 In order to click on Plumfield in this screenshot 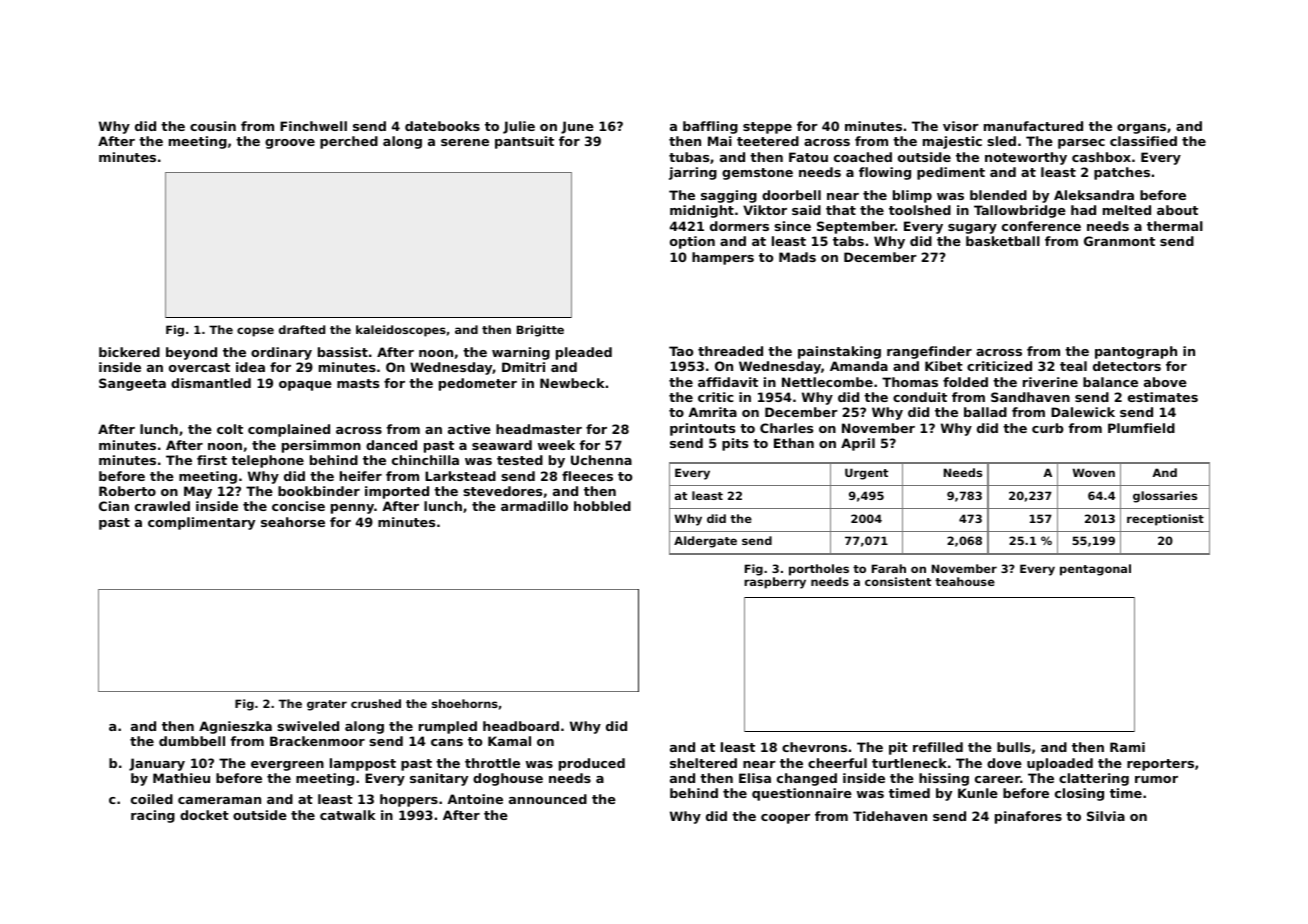, I will do `click(1141, 428)`.
